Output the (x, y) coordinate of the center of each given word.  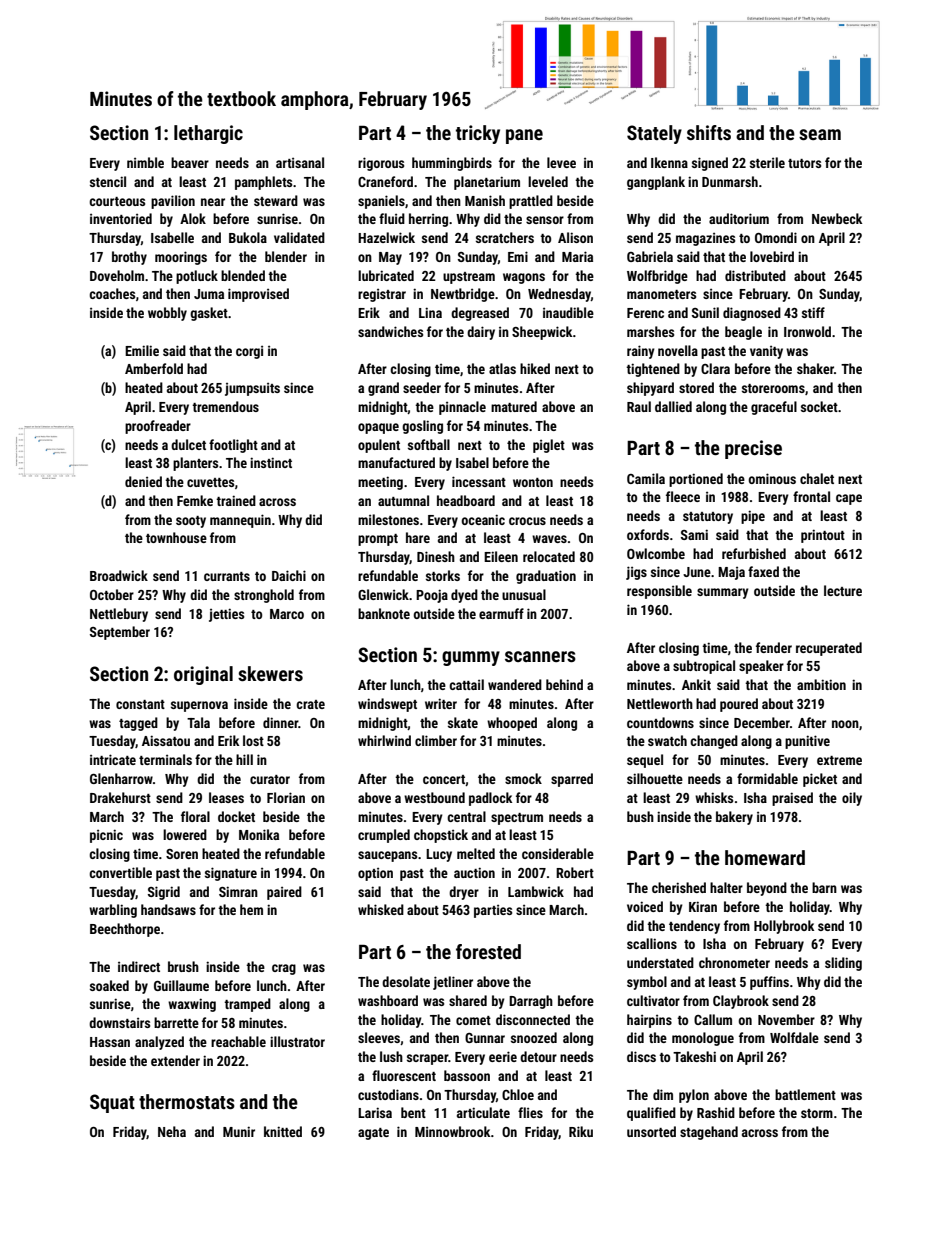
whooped (512, 724)
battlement (805, 1094)
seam (820, 134)
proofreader (158, 427)
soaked (109, 985)
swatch (667, 740)
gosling (422, 427)
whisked (381, 909)
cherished (679, 887)
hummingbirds (452, 164)
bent (413, 1112)
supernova (199, 706)
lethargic (208, 134)
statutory (708, 518)
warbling (113, 911)
